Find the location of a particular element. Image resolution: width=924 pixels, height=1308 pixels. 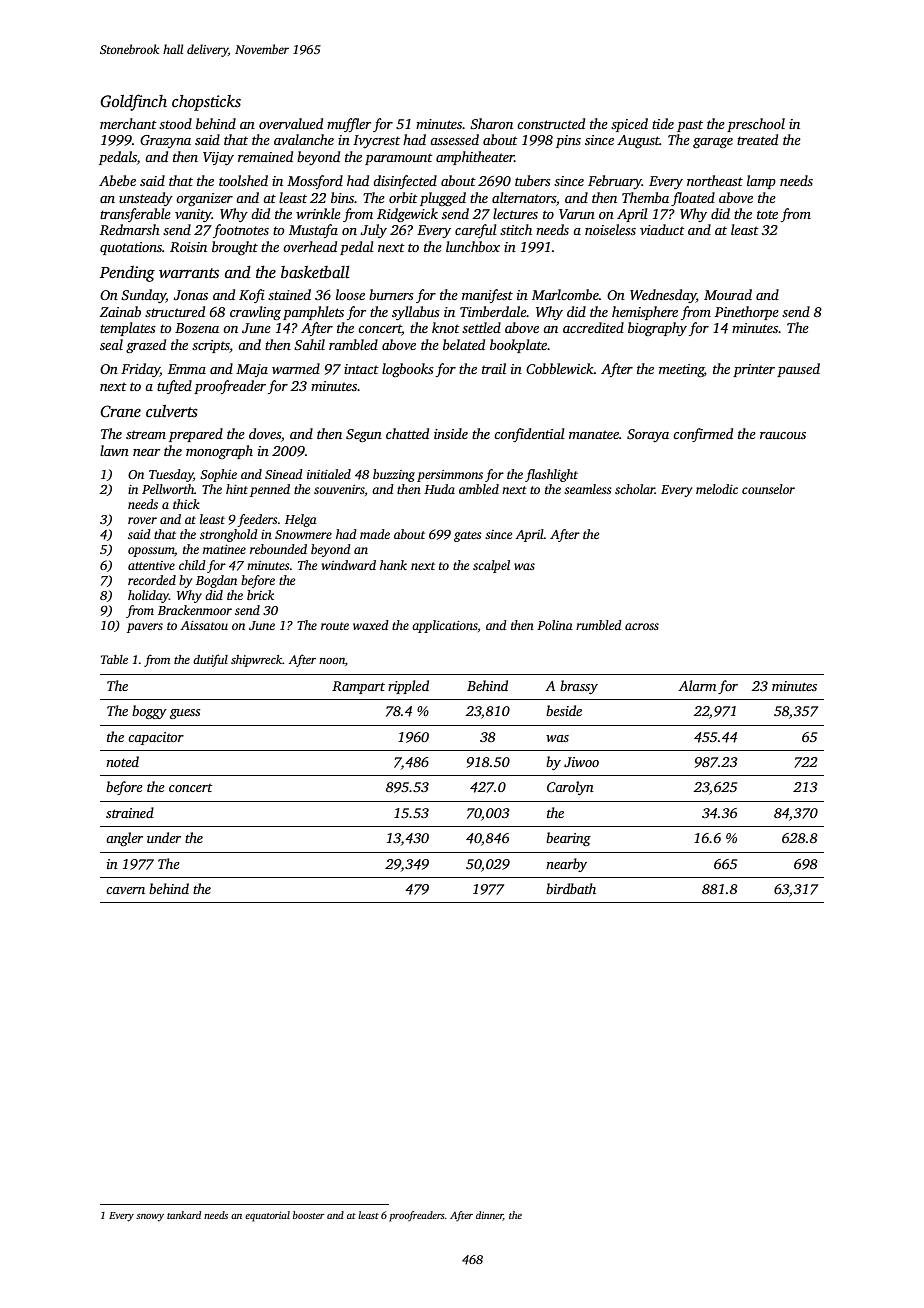

transferable is located at coordinates (135, 215).
